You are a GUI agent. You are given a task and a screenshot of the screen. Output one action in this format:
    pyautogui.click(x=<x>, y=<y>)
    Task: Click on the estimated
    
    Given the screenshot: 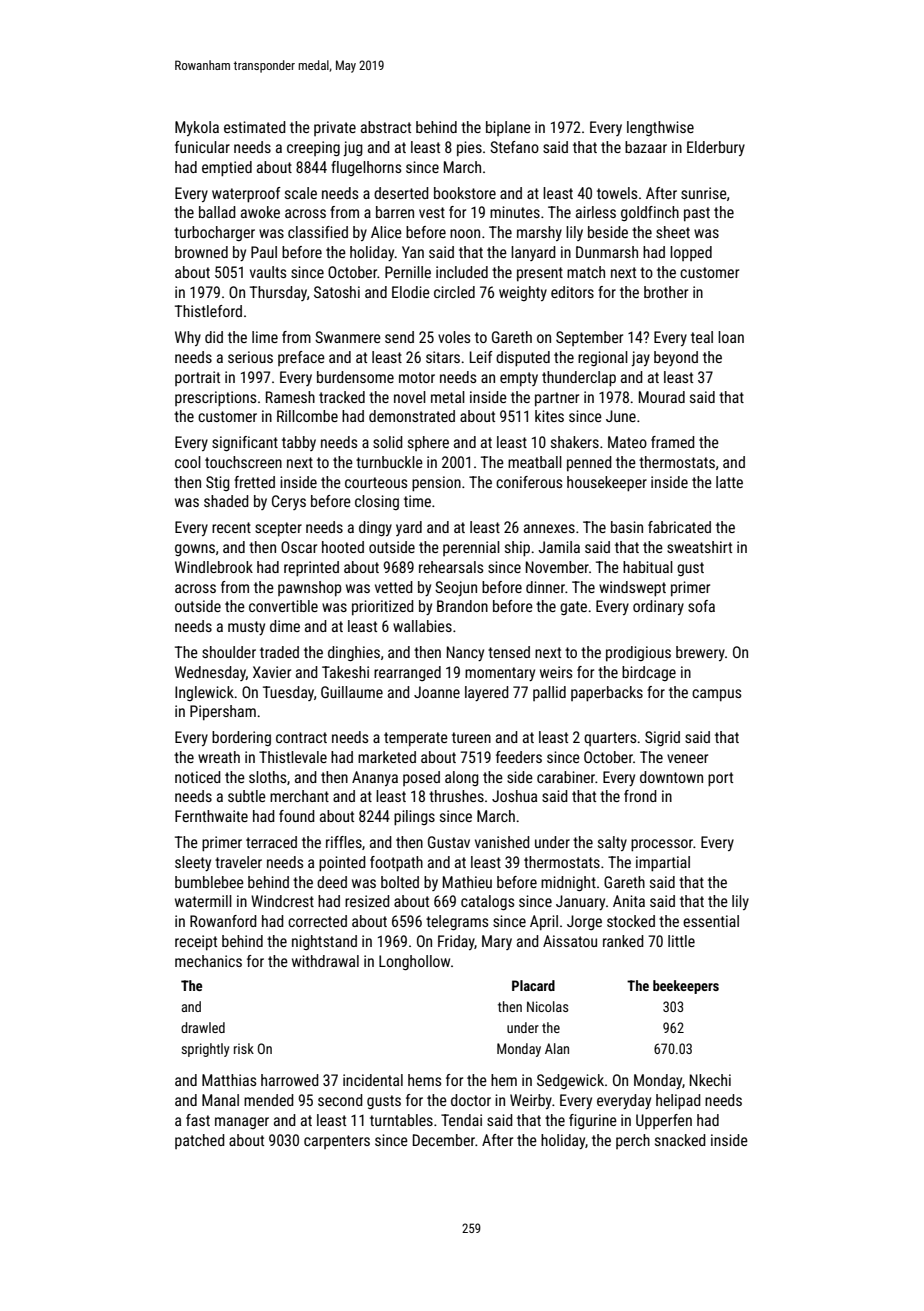 What is the action you would take?
    pyautogui.click(x=255, y=127)
